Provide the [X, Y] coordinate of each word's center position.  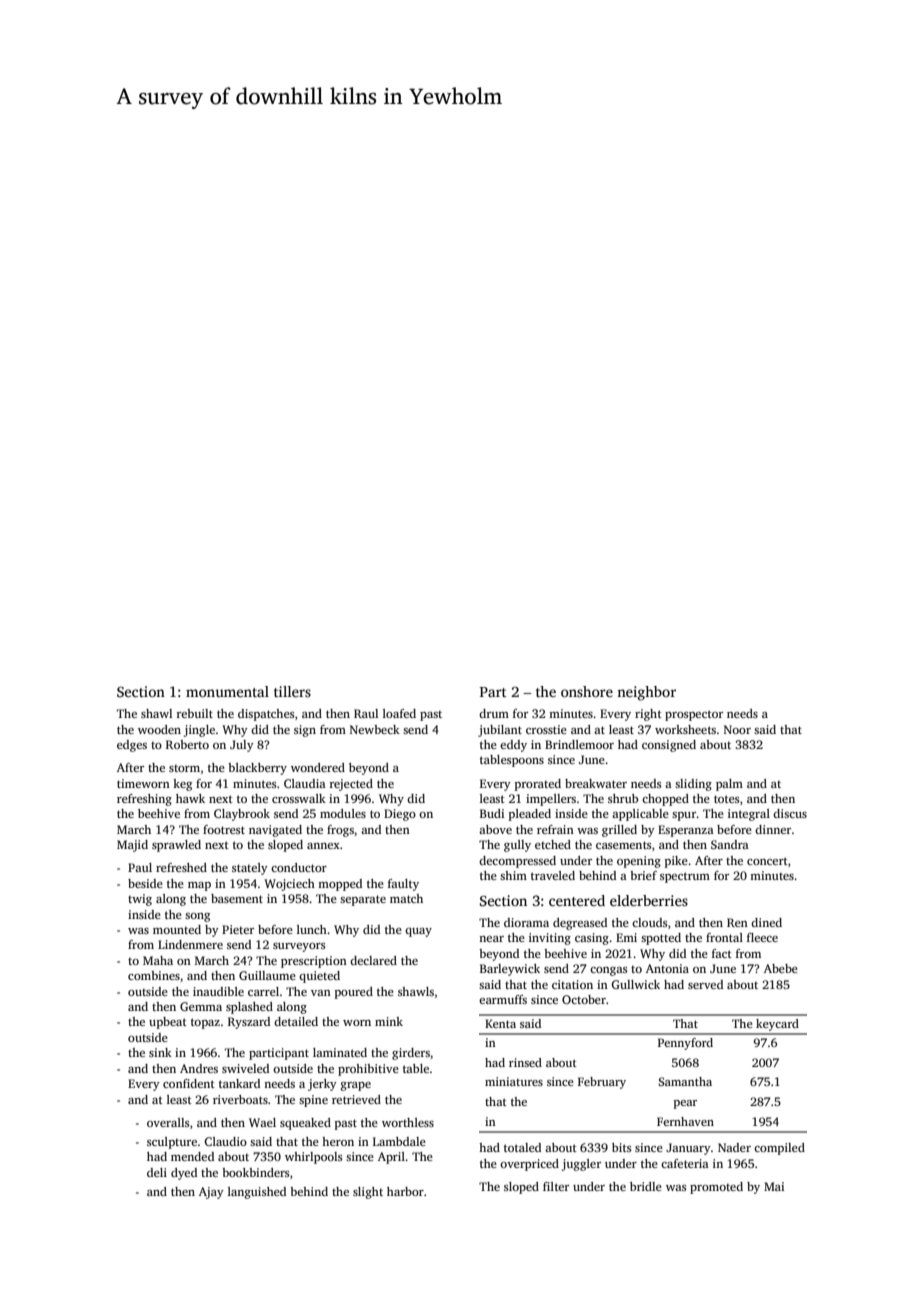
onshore [587, 691]
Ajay [211, 1193]
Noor [737, 729]
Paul [140, 867]
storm [184, 768]
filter [556, 1186]
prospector [694, 715]
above [495, 829]
